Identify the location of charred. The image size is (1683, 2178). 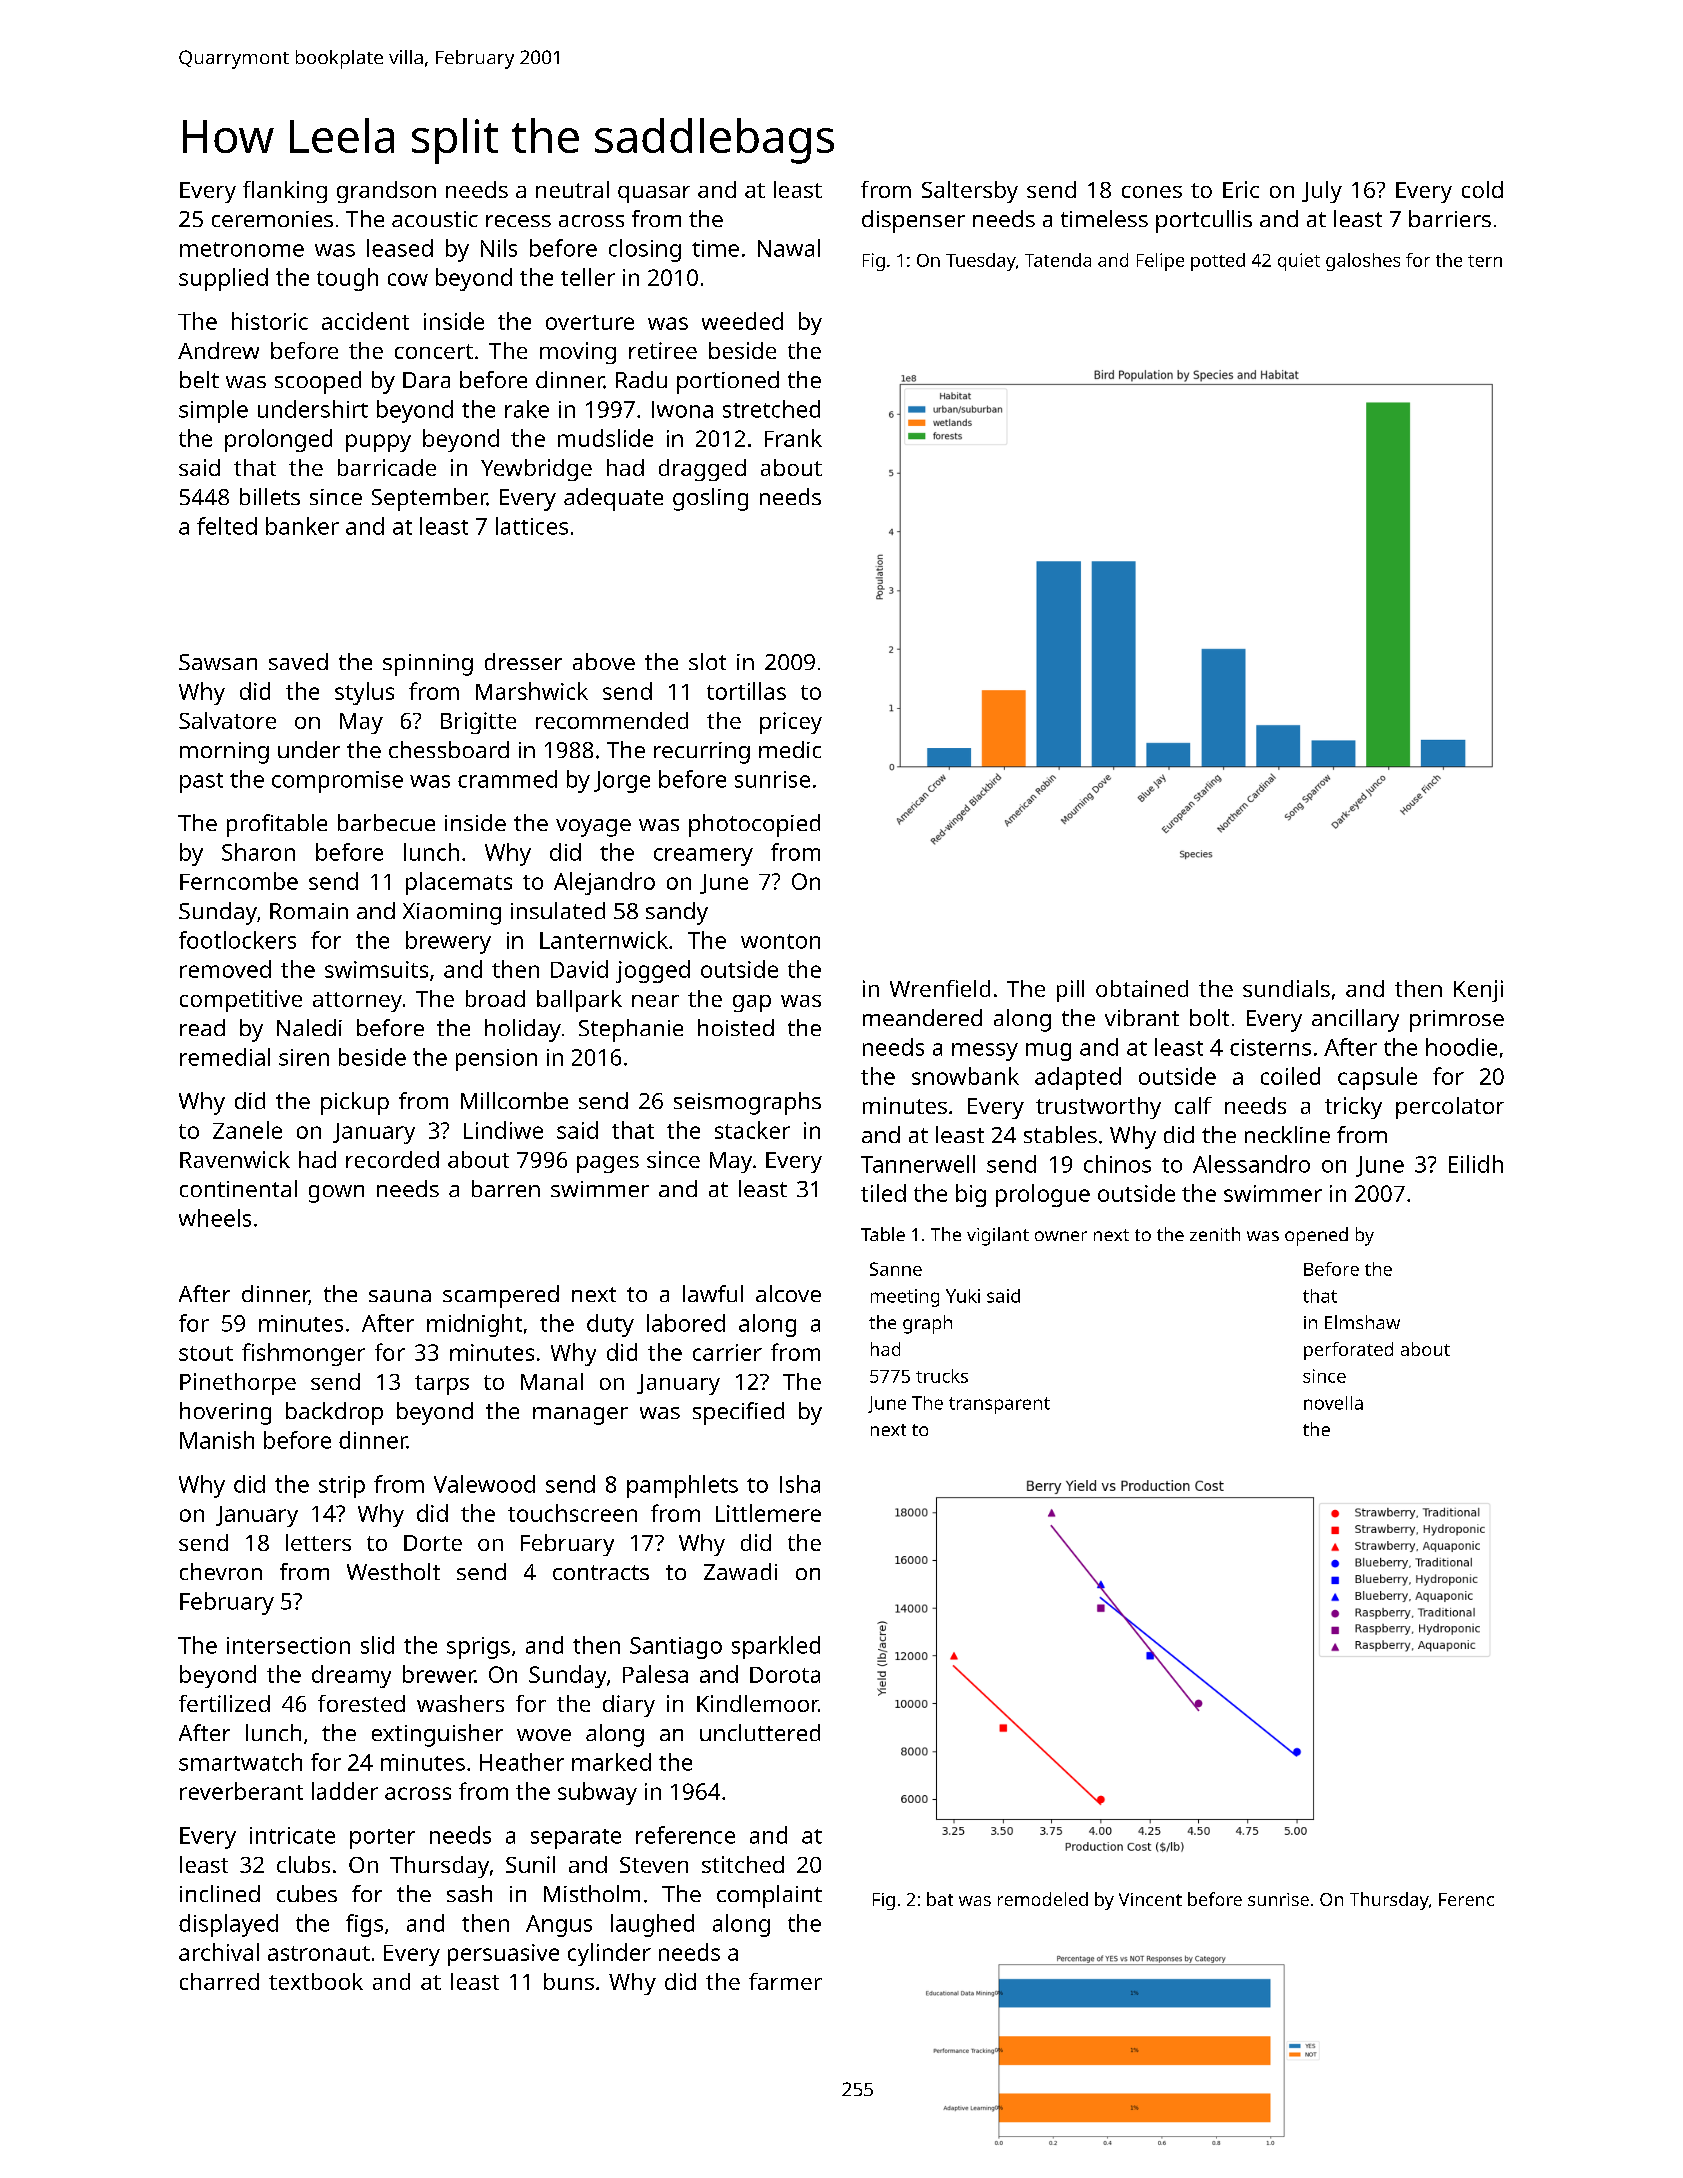
(219, 1981).
